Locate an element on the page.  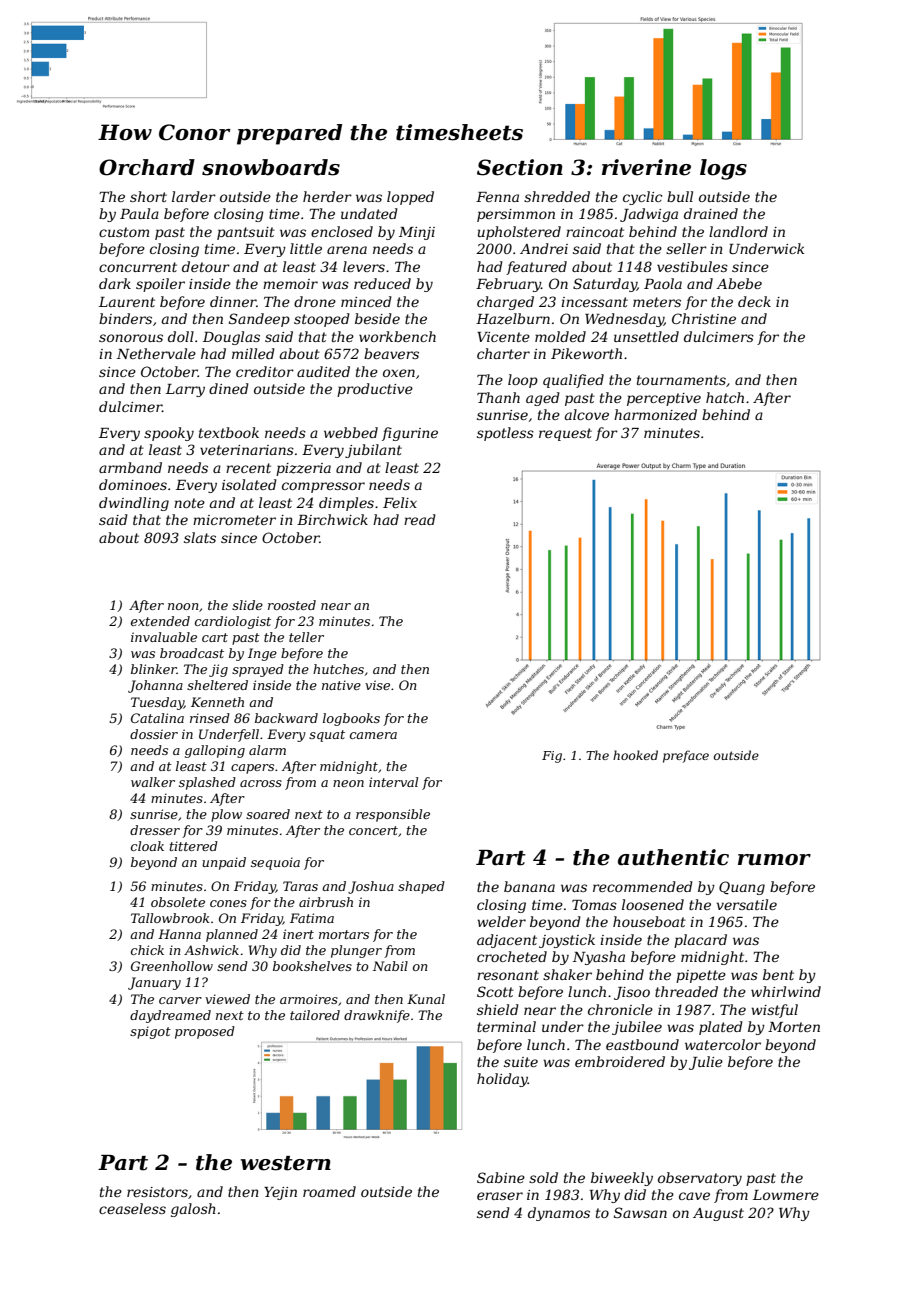
deck is located at coordinates (754, 301).
